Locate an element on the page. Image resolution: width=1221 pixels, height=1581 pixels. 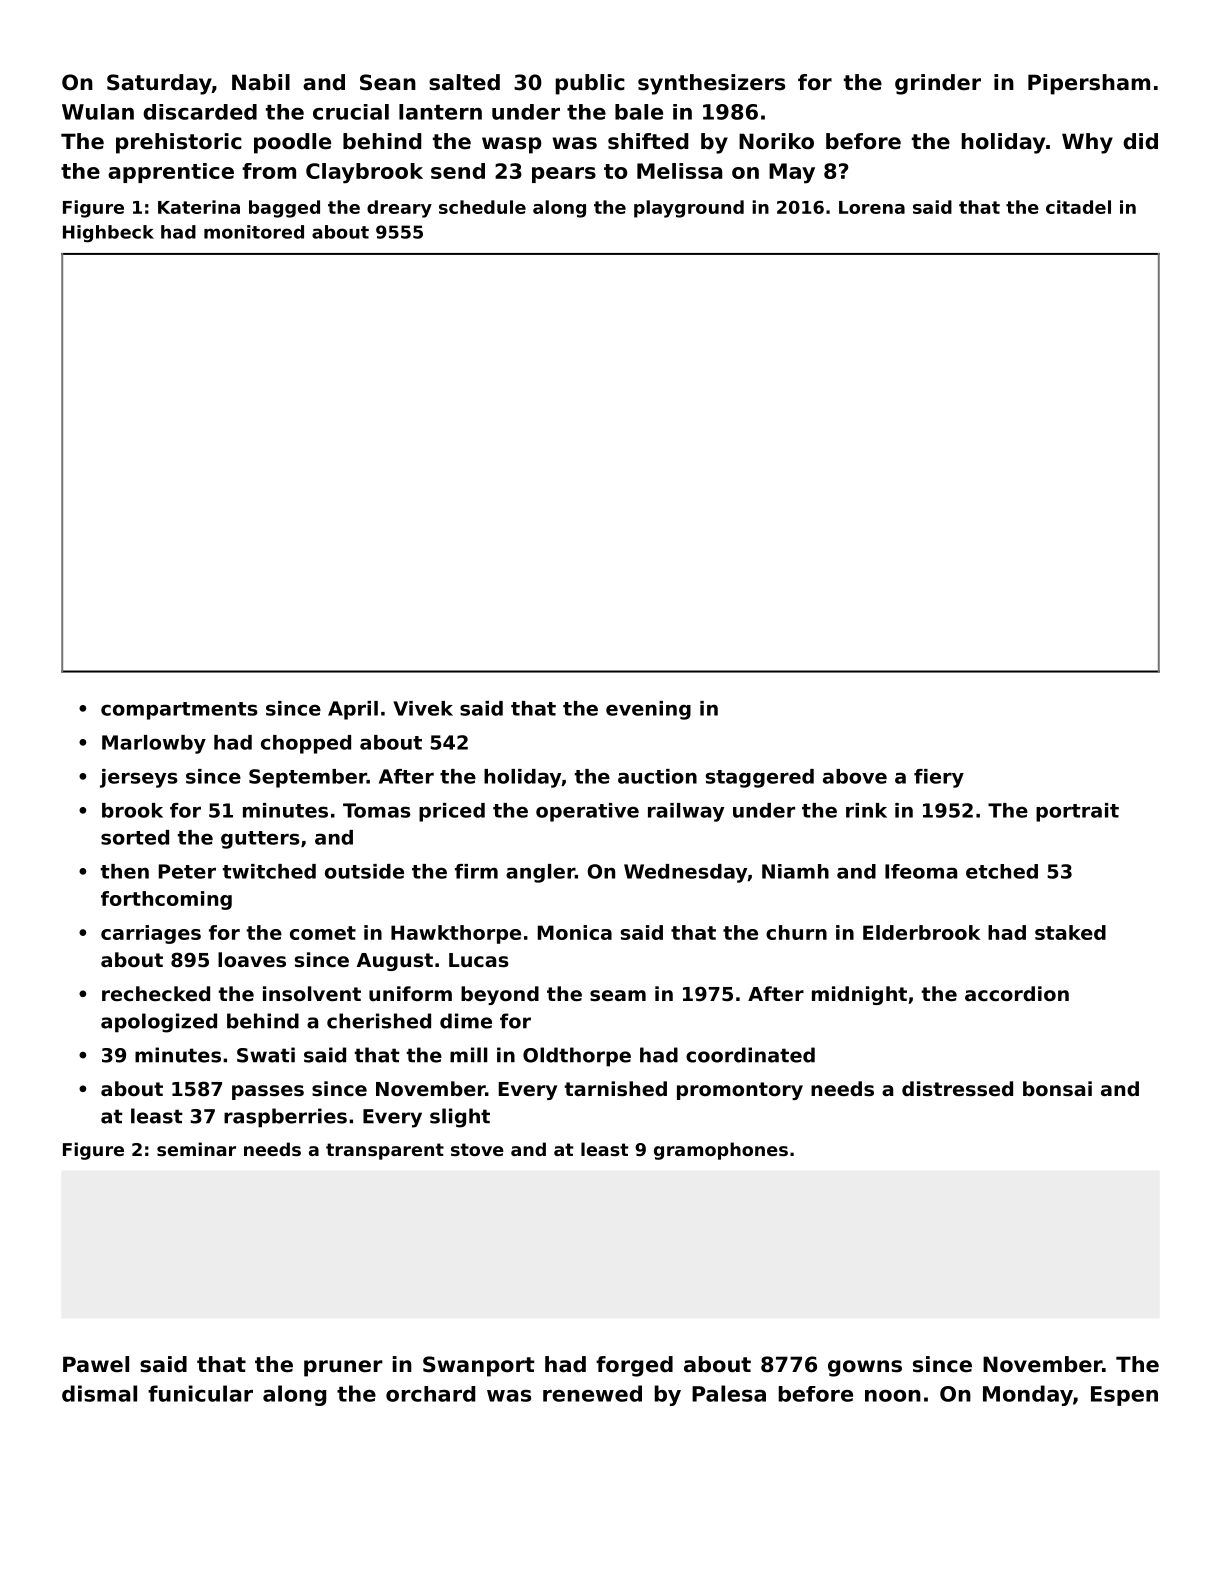
Highbeck is located at coordinates (108, 234).
